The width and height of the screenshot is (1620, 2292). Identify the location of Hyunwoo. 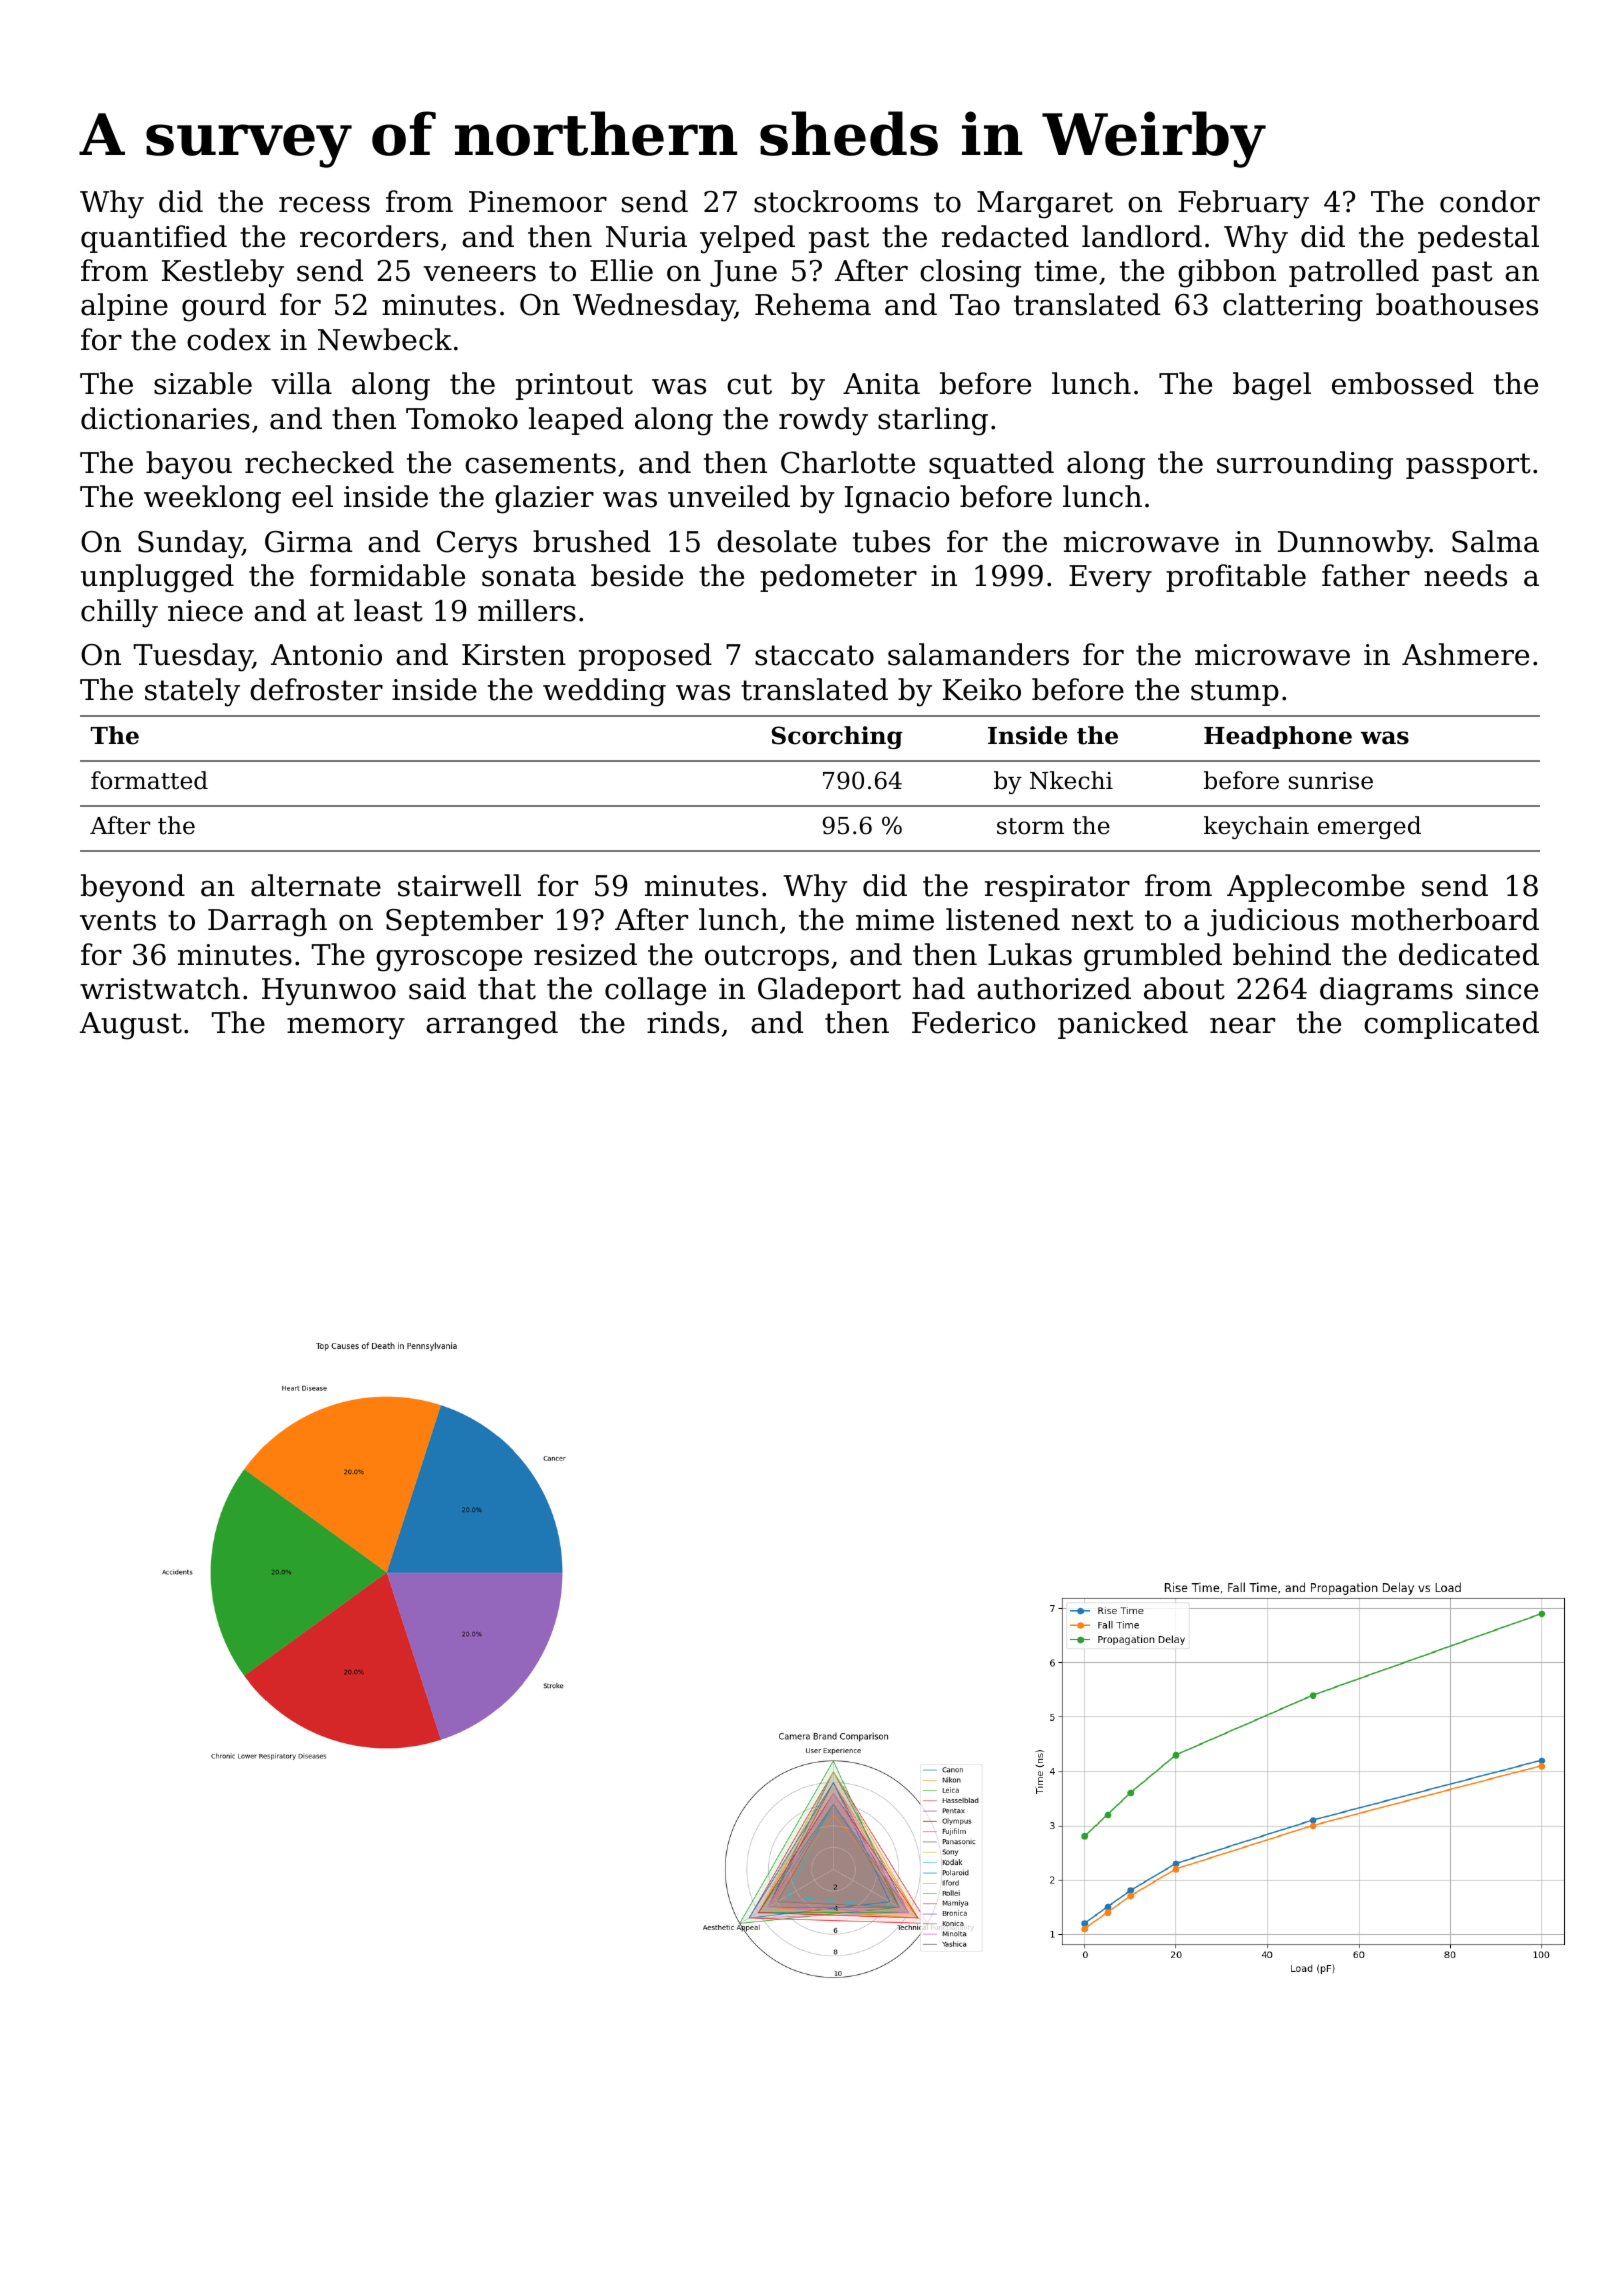
(329, 992).
